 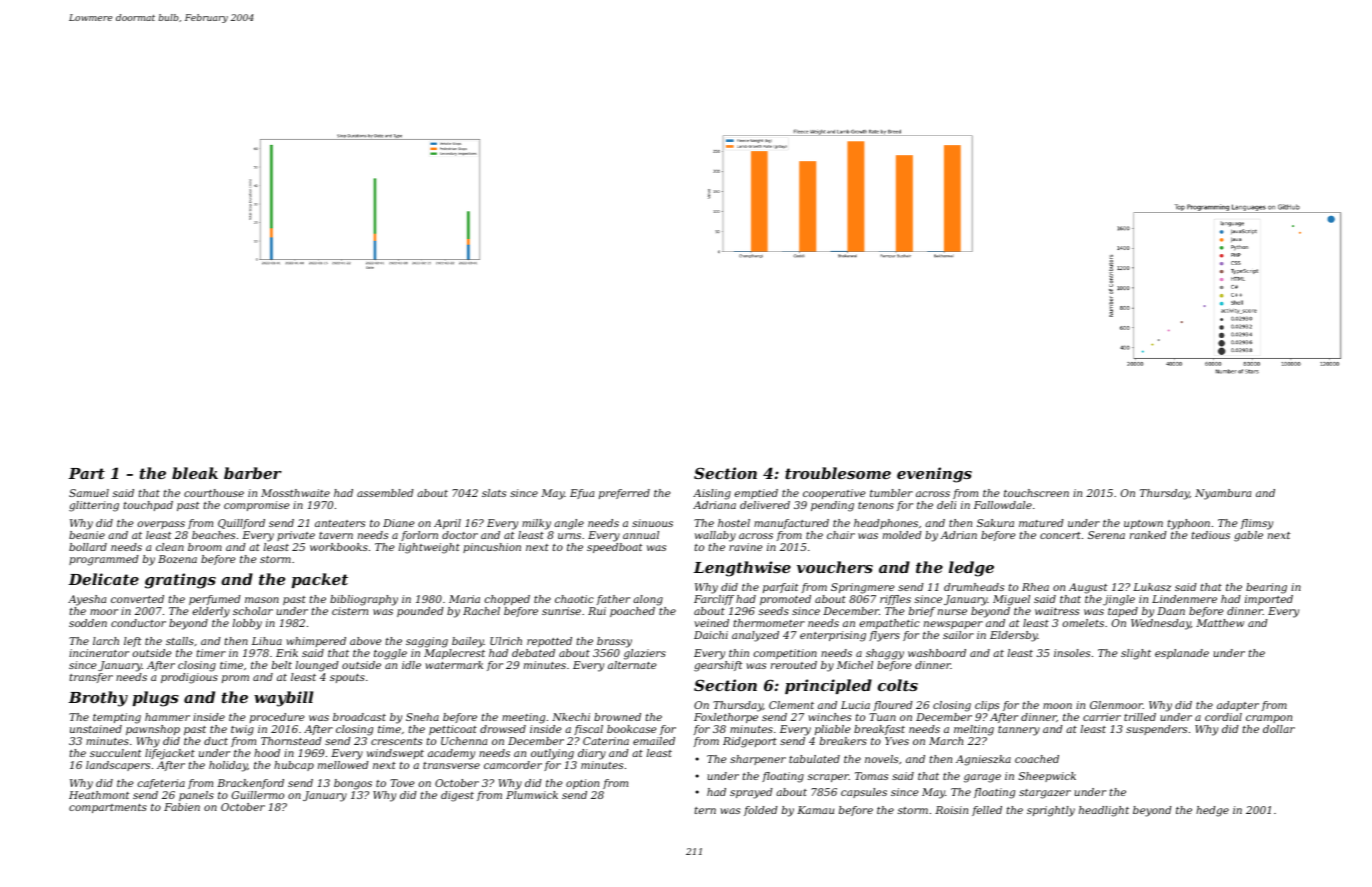 What do you see at coordinates (180, 641) in the page?
I see `stalls` at bounding box center [180, 641].
